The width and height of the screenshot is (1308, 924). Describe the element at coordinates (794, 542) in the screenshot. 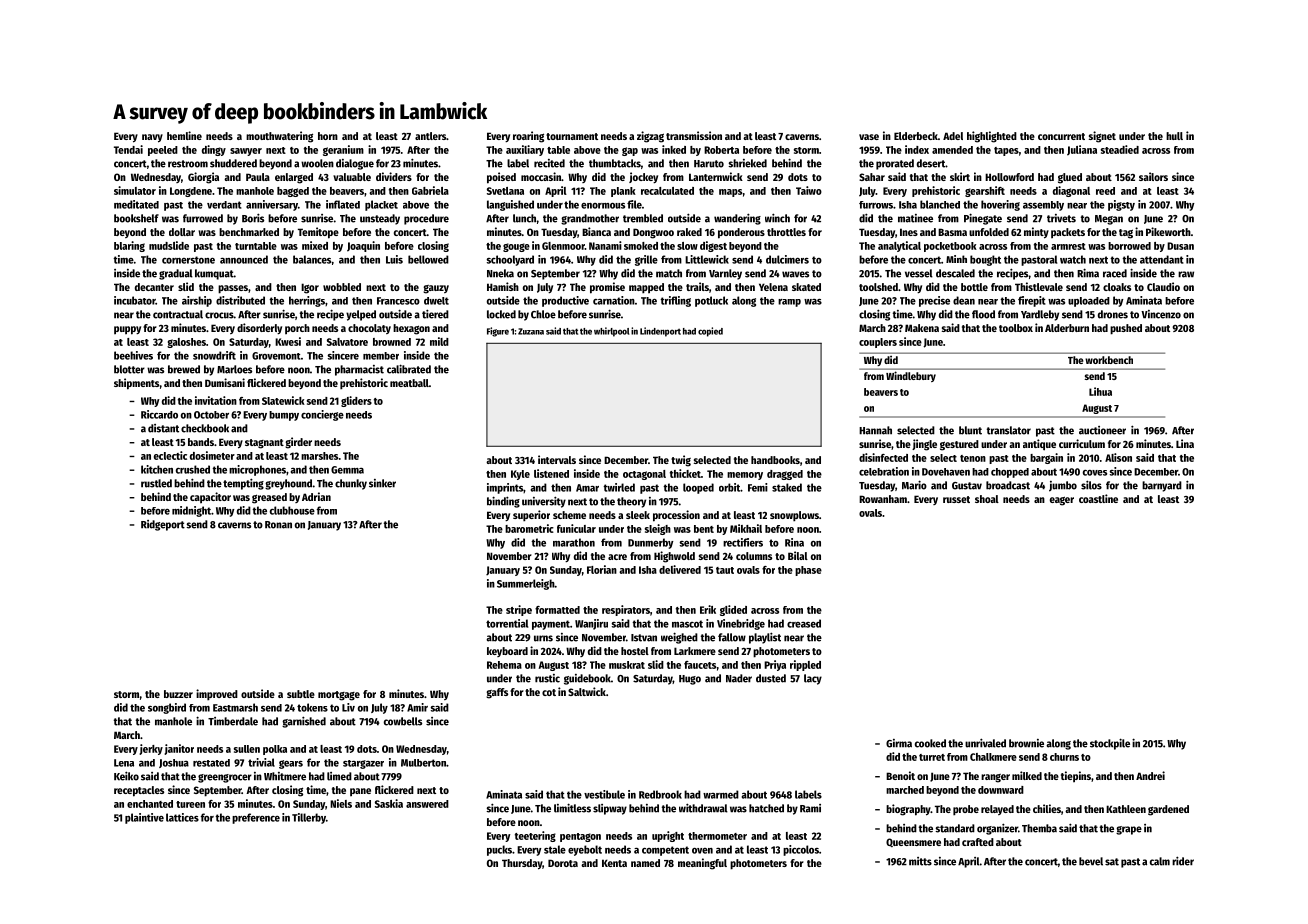

I see `Rina` at that location.
